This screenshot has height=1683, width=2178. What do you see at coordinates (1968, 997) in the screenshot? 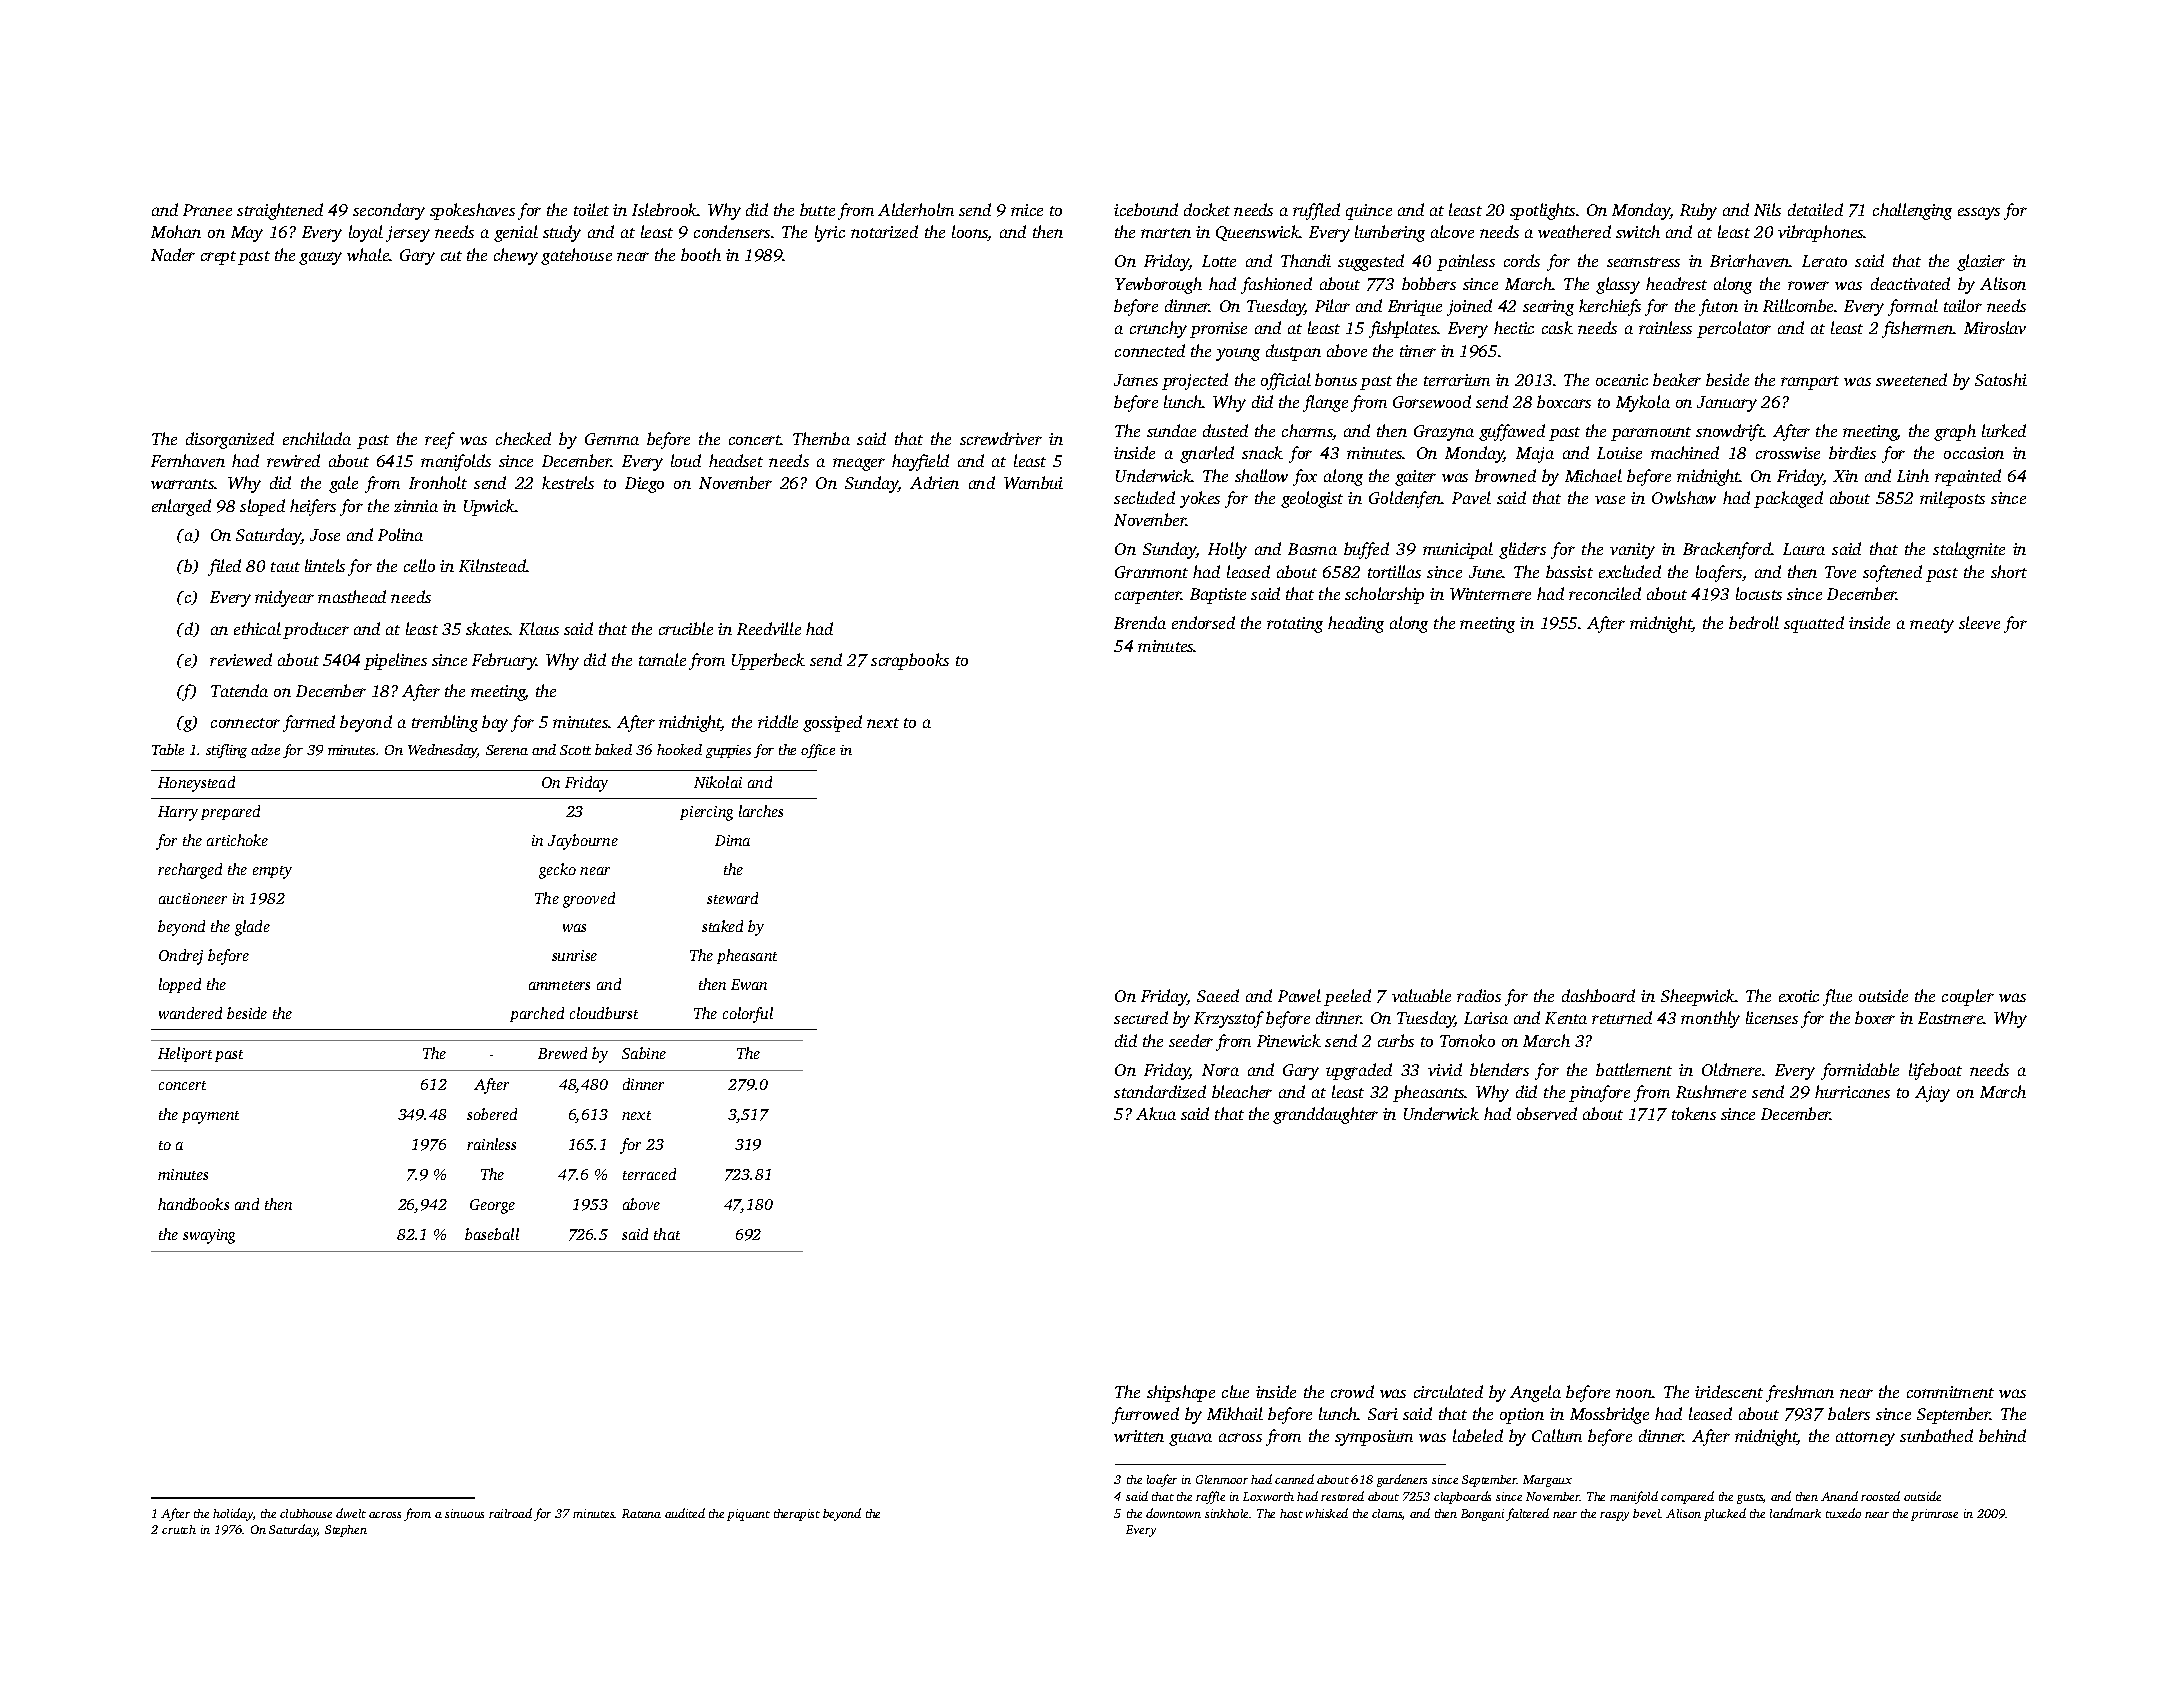
I see `coupler` at bounding box center [1968, 997].
